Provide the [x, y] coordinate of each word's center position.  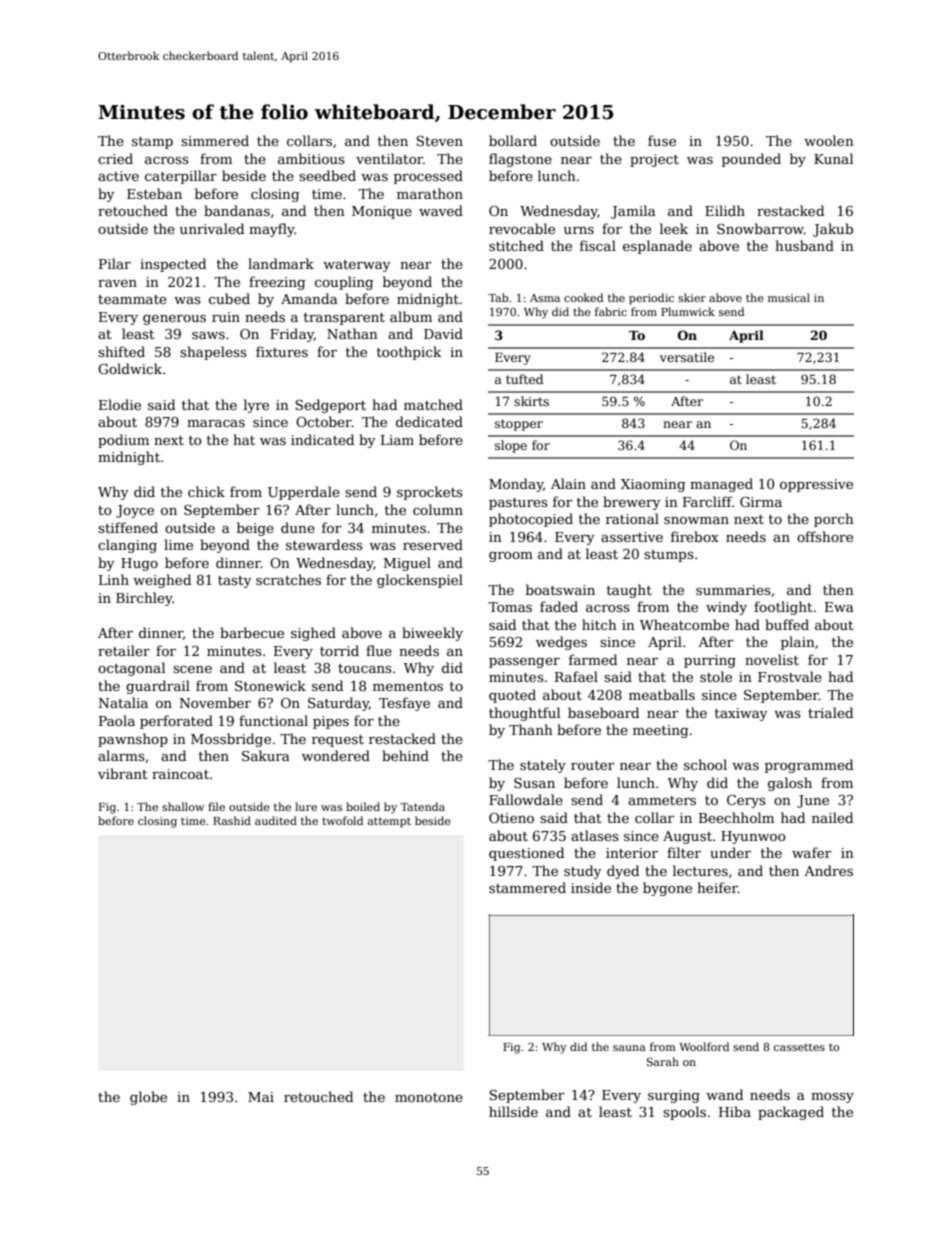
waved [441, 210]
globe [148, 1098]
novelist [772, 659]
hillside [513, 1111]
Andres [828, 870]
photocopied [531, 520]
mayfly [272, 230]
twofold [342, 820]
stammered [527, 887]
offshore [825, 536]
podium [123, 441]
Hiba [735, 1111]
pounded [751, 160]
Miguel [407, 564]
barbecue [252, 632]
